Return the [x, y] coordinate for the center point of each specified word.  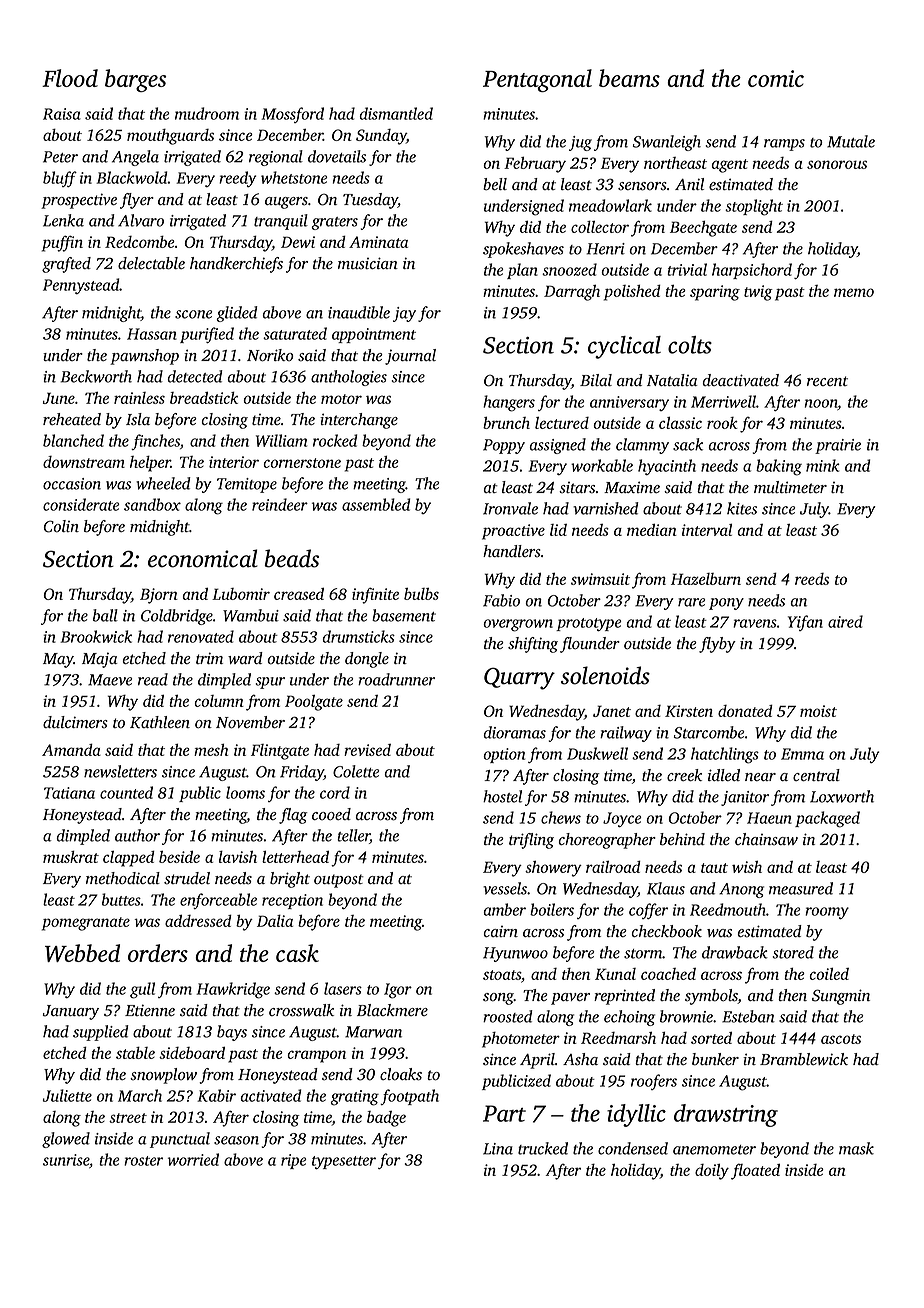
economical [203, 558]
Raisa [62, 114]
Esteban [748, 1016]
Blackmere [392, 1010]
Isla [138, 419]
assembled [376, 504]
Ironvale [510, 508]
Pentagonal [537, 80]
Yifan [805, 623]
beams [629, 78]
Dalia [275, 921]
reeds [812, 579]
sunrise [66, 1160]
